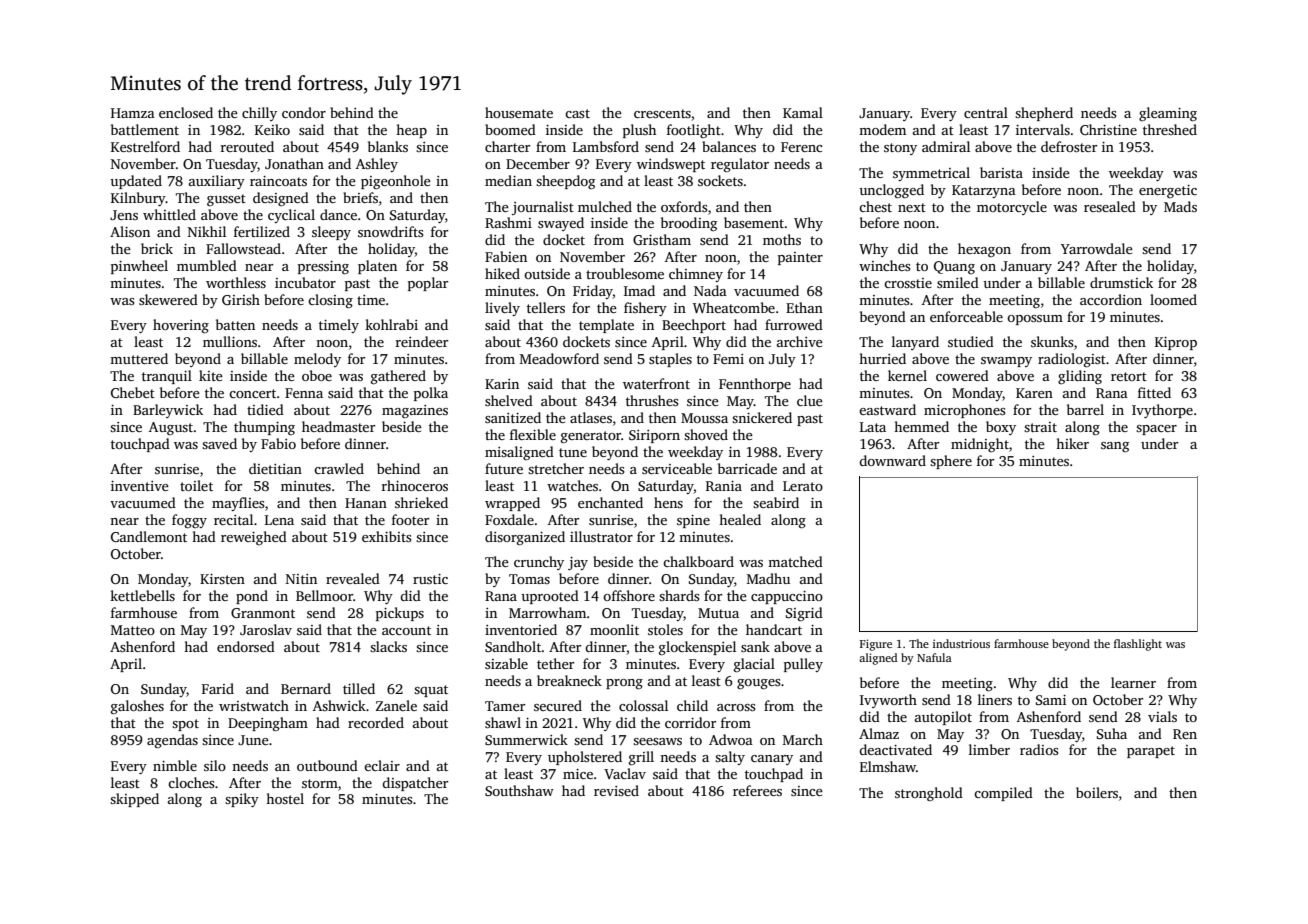 The width and height of the screenshot is (1308, 924). I want to click on tidied, so click(265, 409).
